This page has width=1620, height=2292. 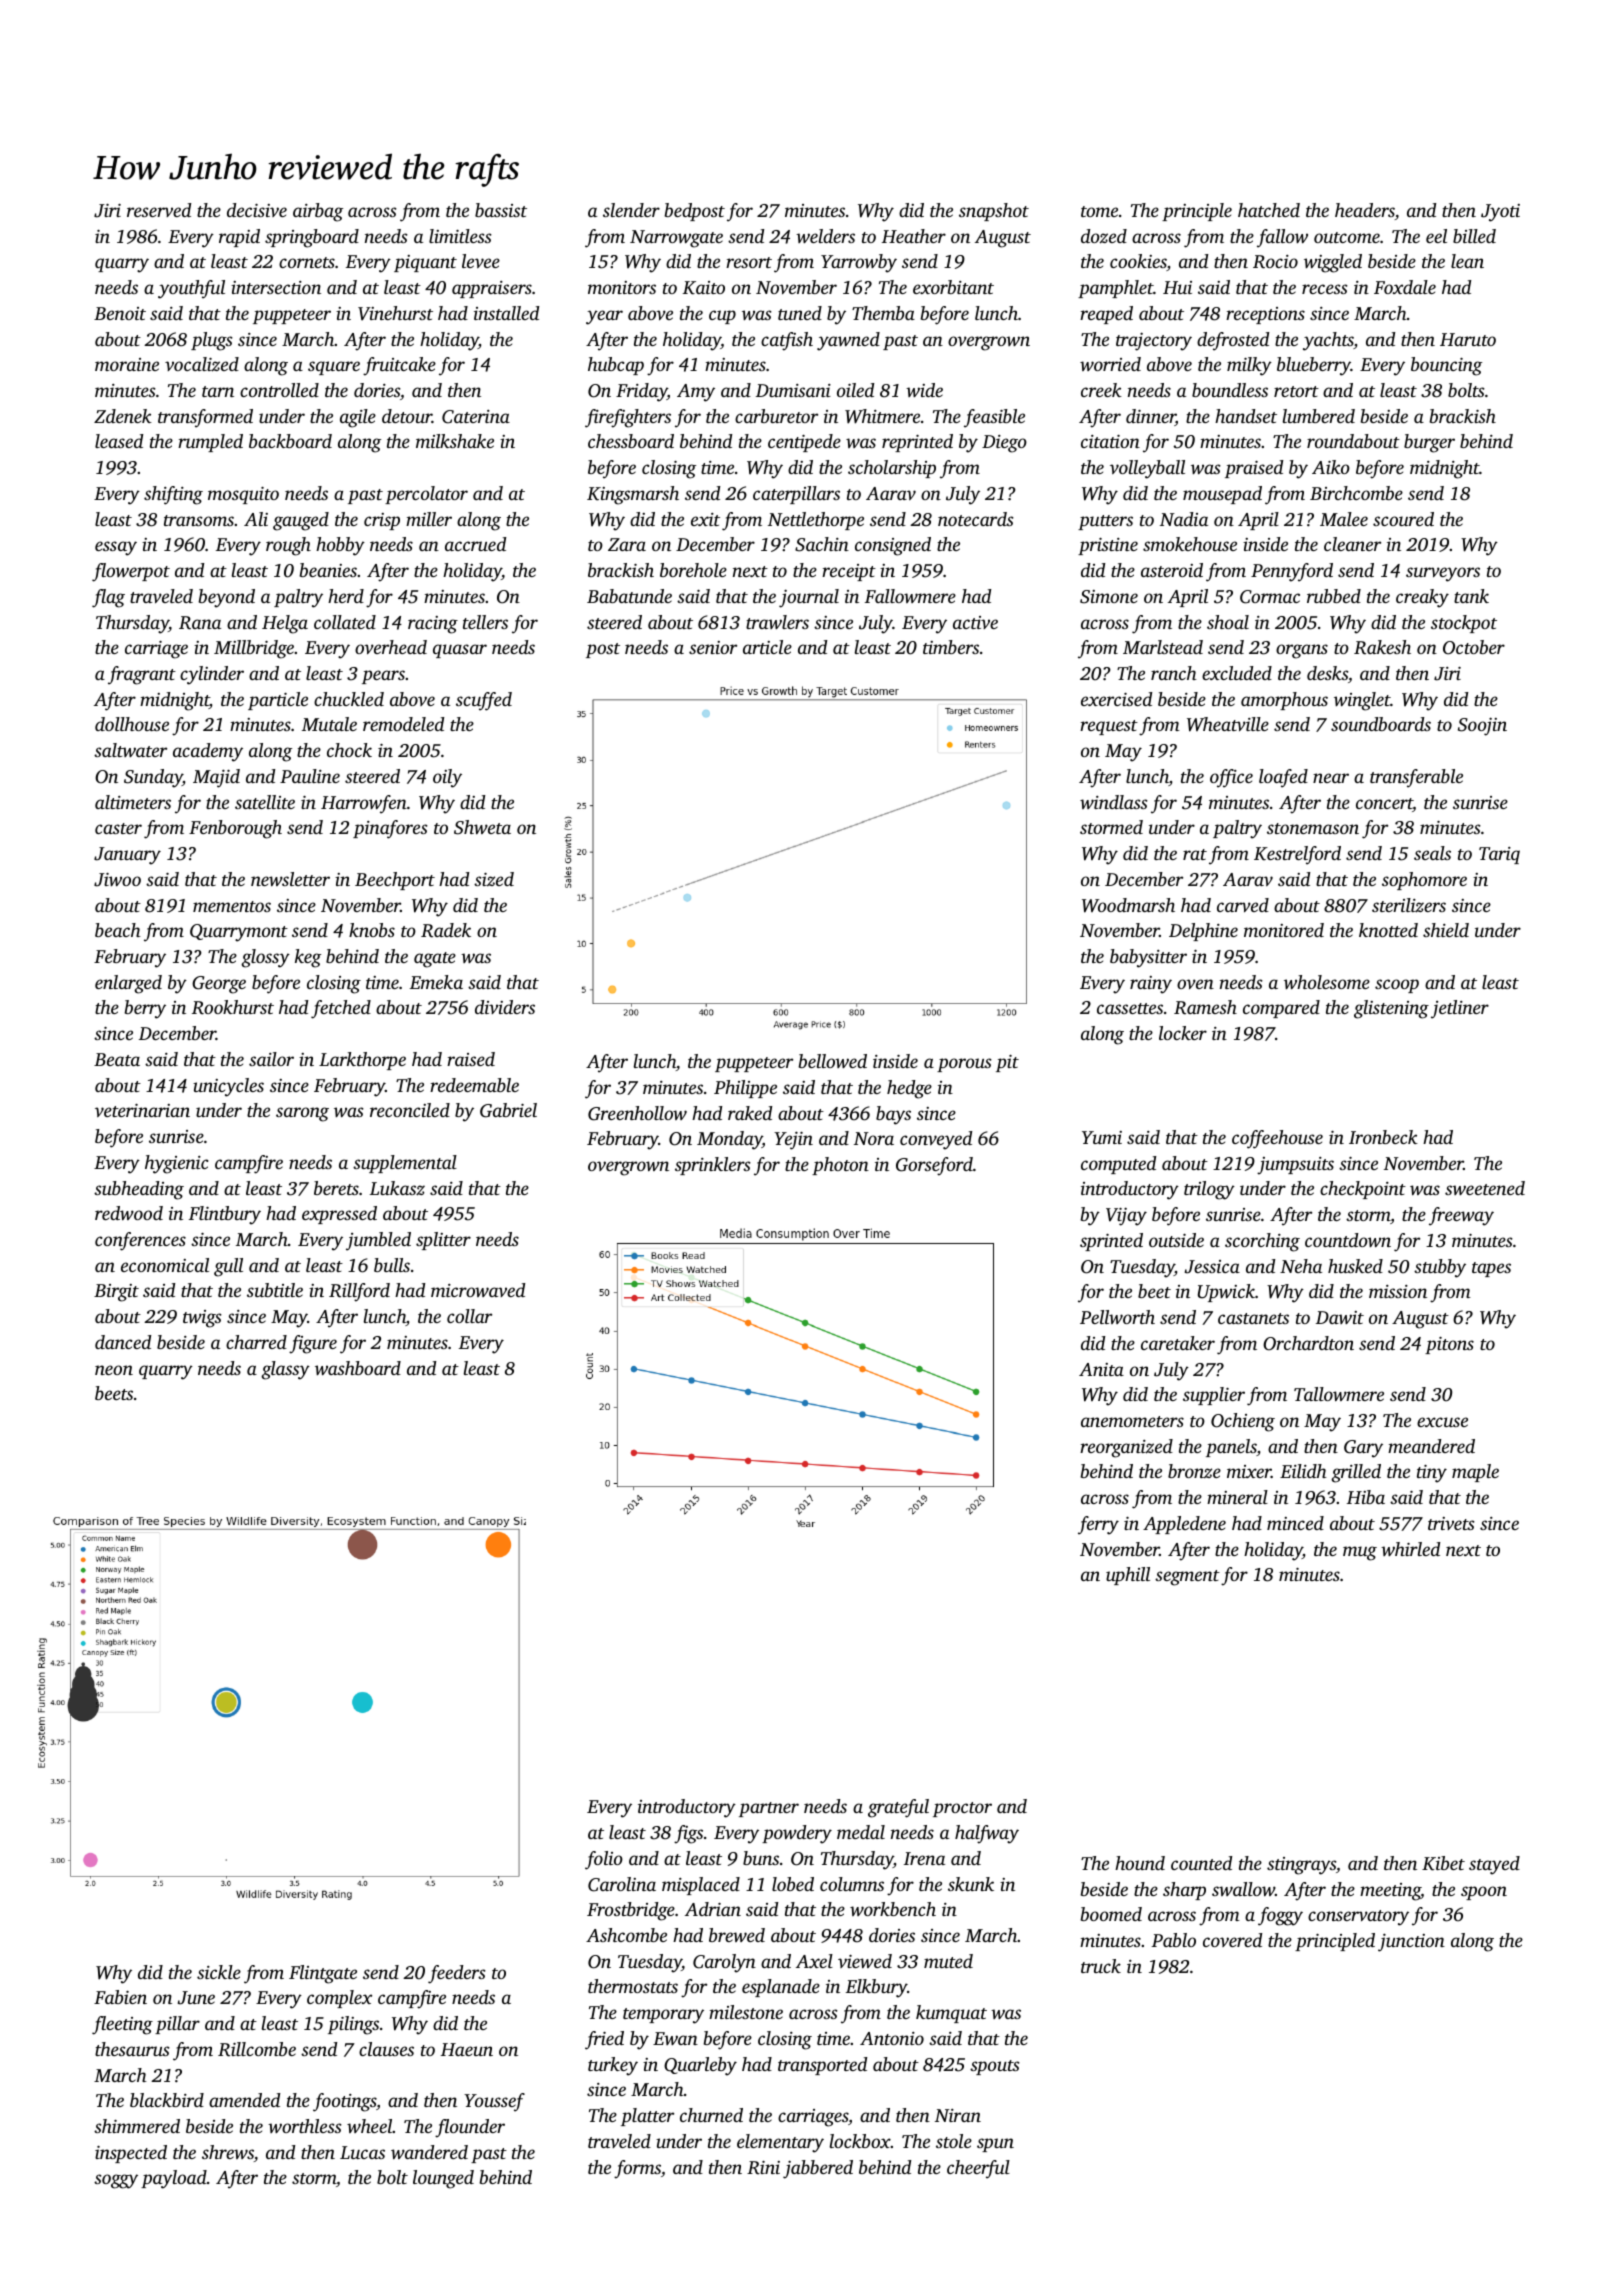 What do you see at coordinates (219, 1972) in the page?
I see `sickle` at bounding box center [219, 1972].
